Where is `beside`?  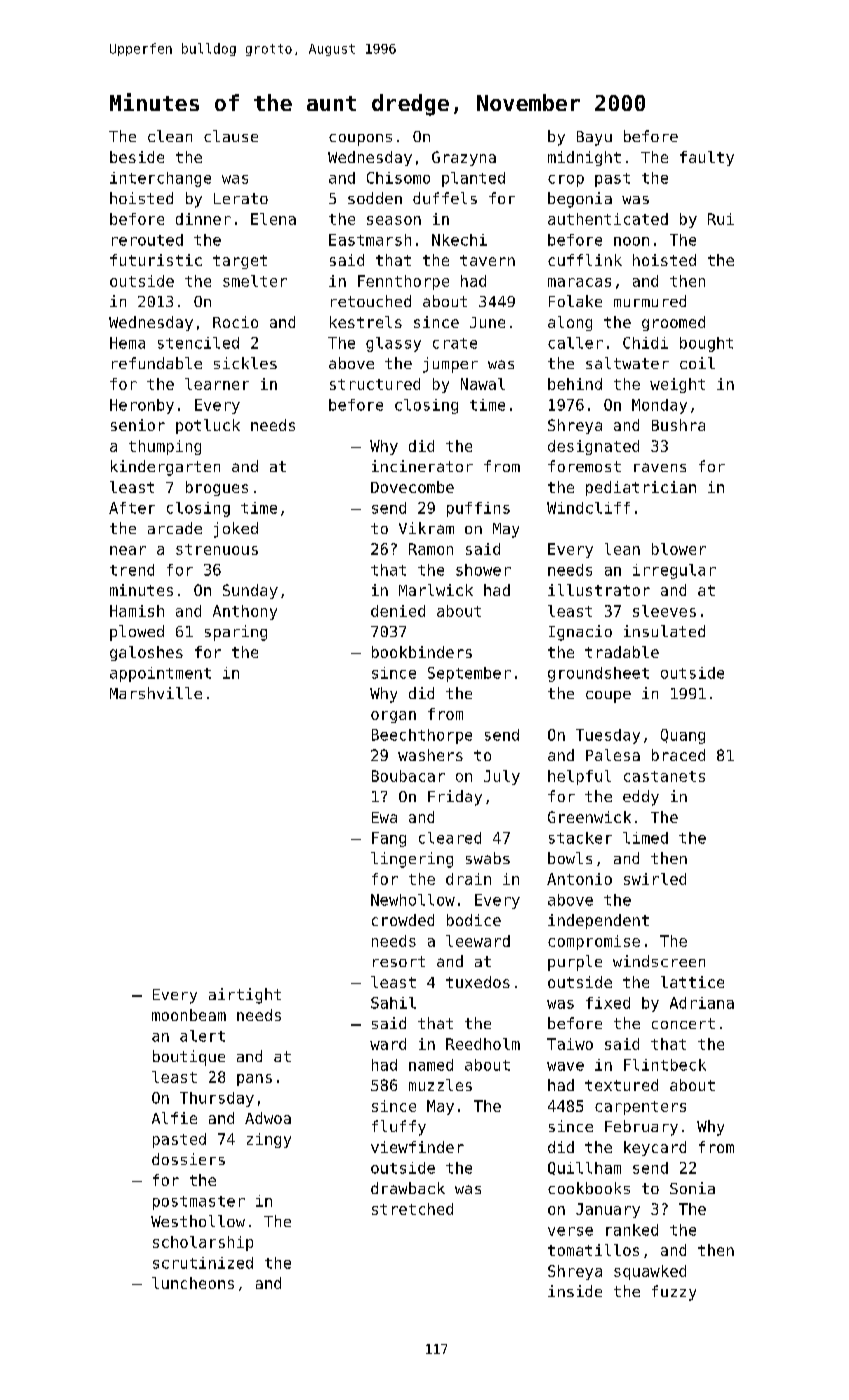 beside is located at coordinates (137, 157).
